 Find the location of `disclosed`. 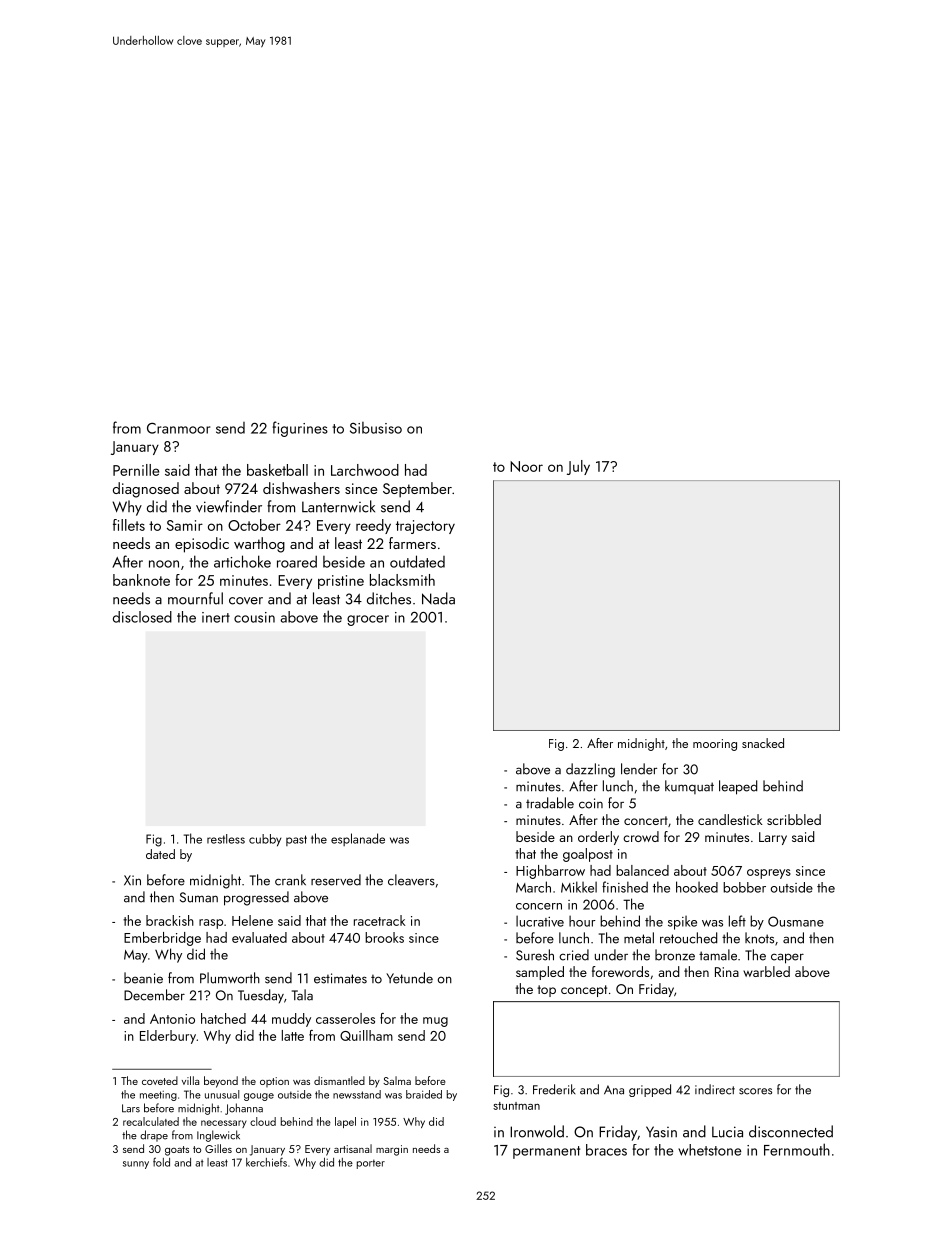

disclosed is located at coordinates (142, 617).
